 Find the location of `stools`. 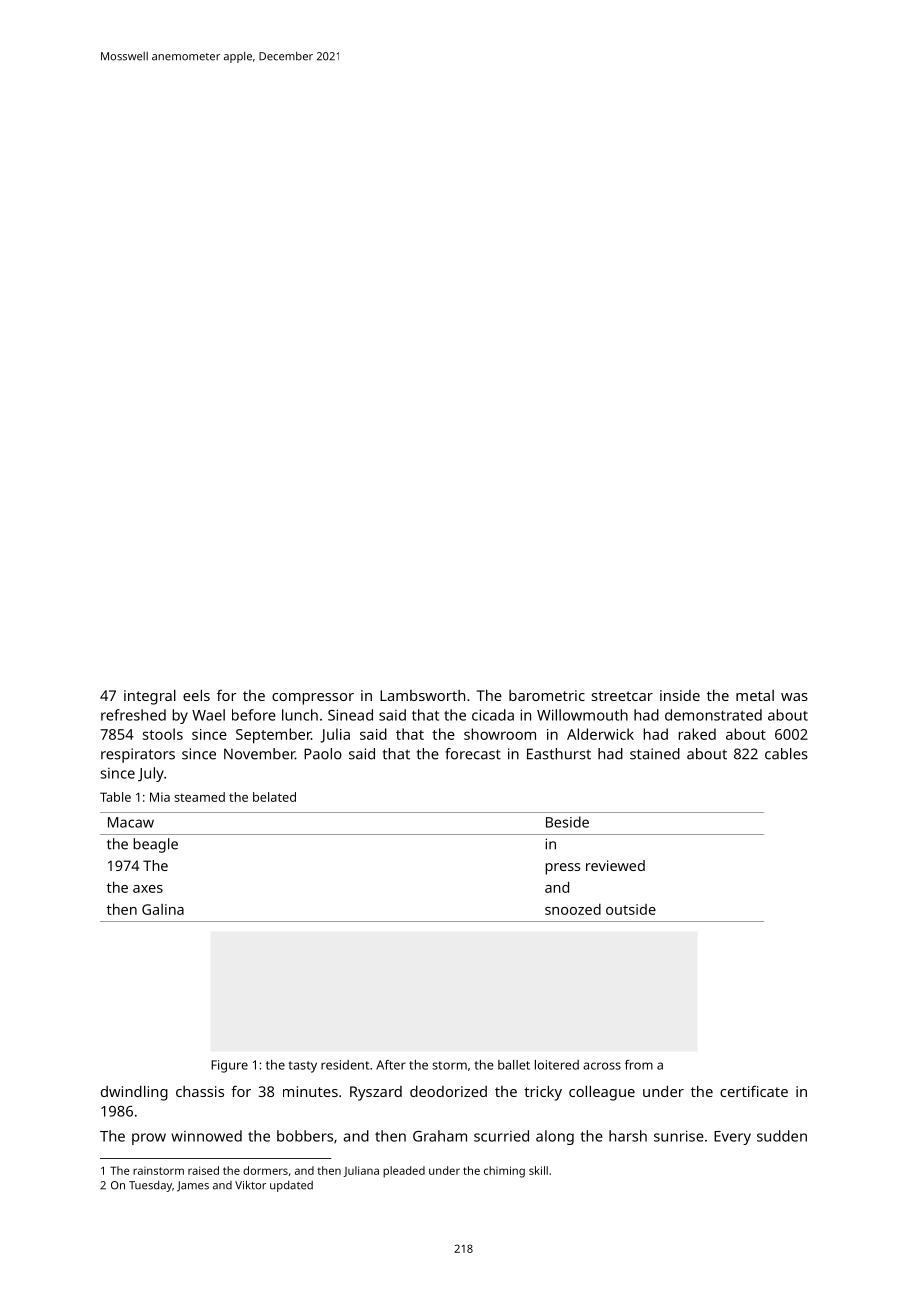

stools is located at coordinates (163, 734).
